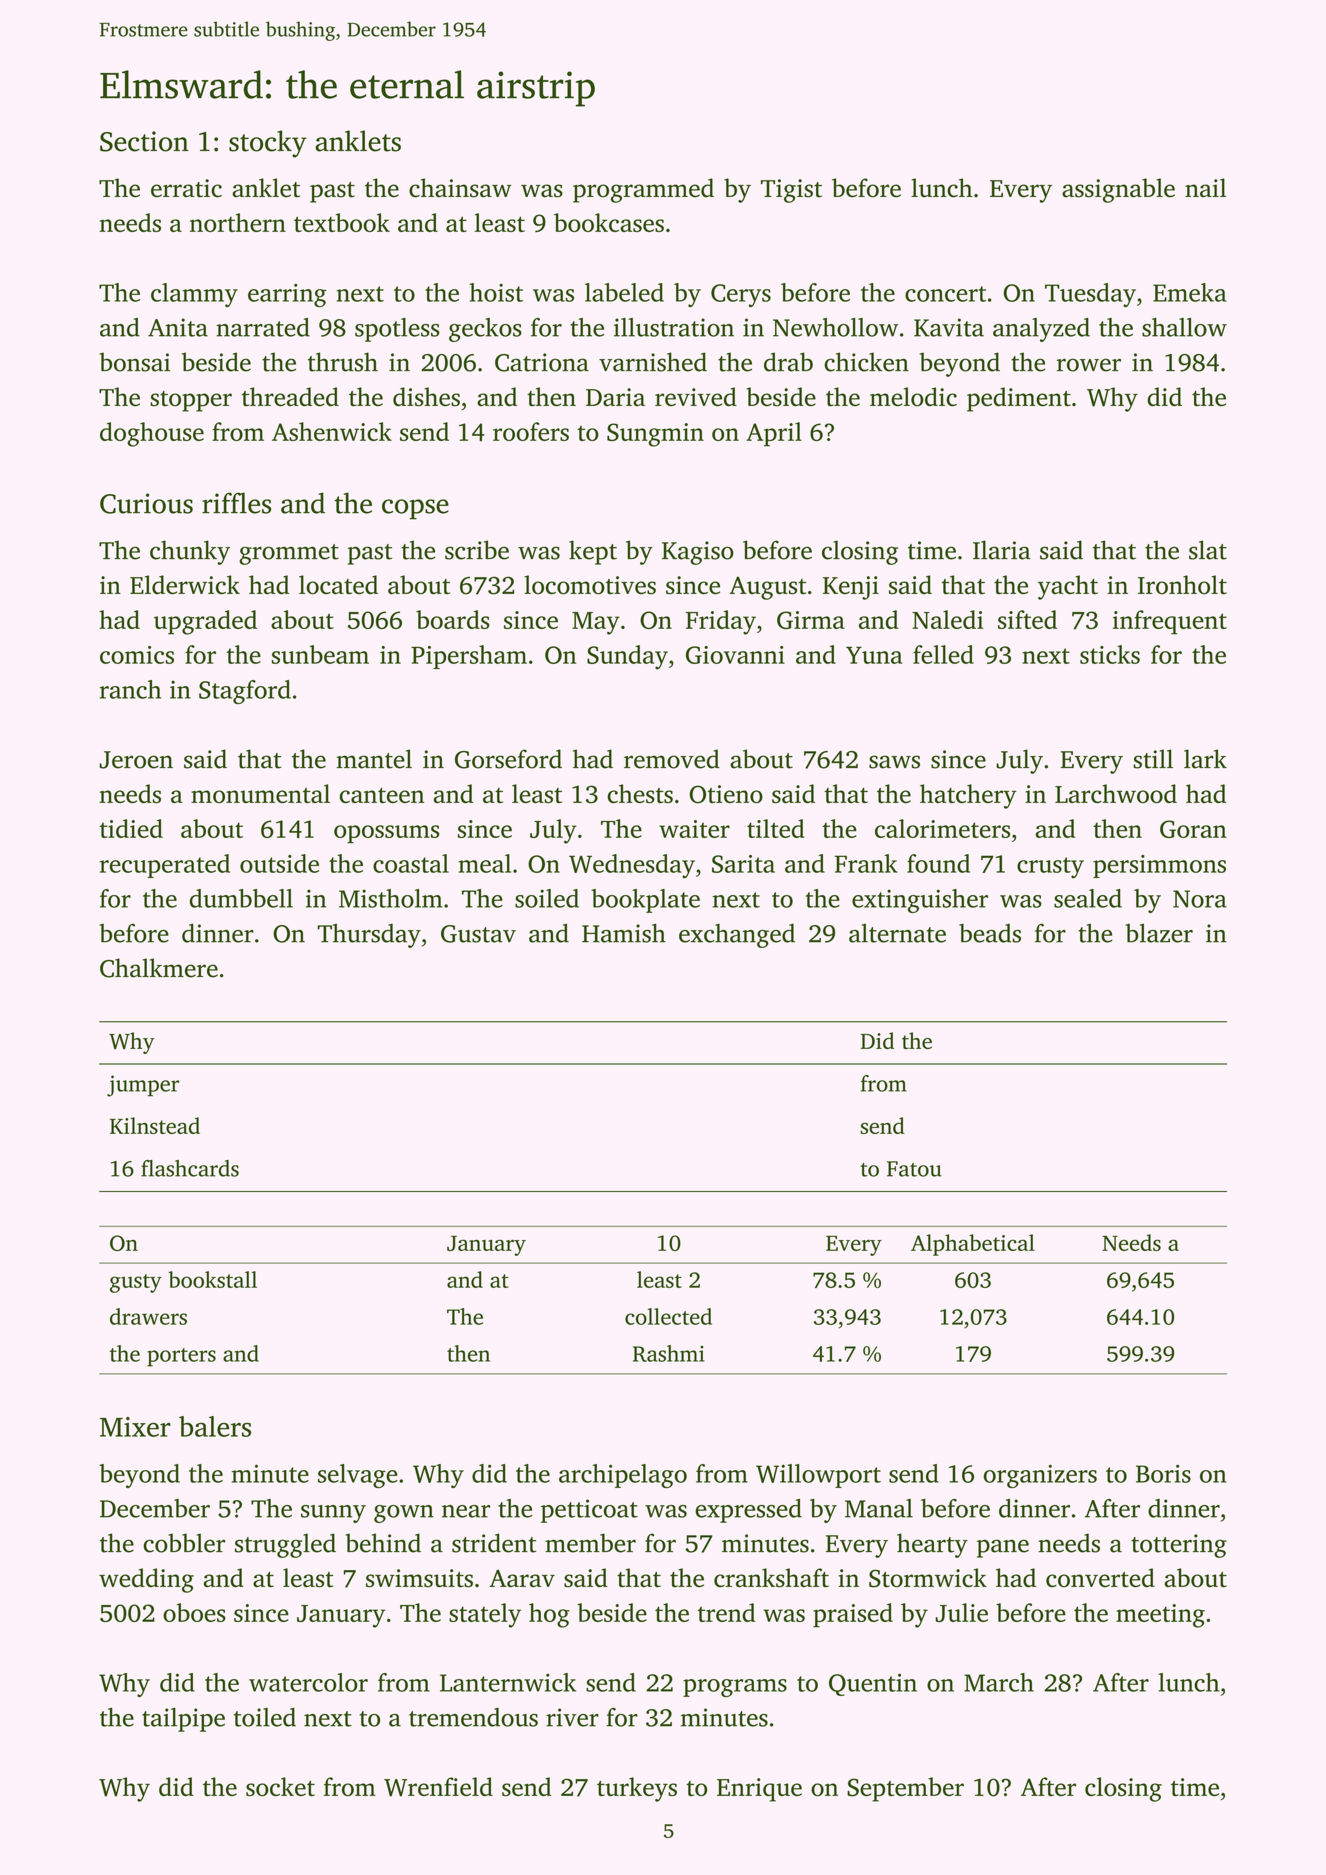  What do you see at coordinates (1041, 330) in the image?
I see `analyzed` at bounding box center [1041, 330].
